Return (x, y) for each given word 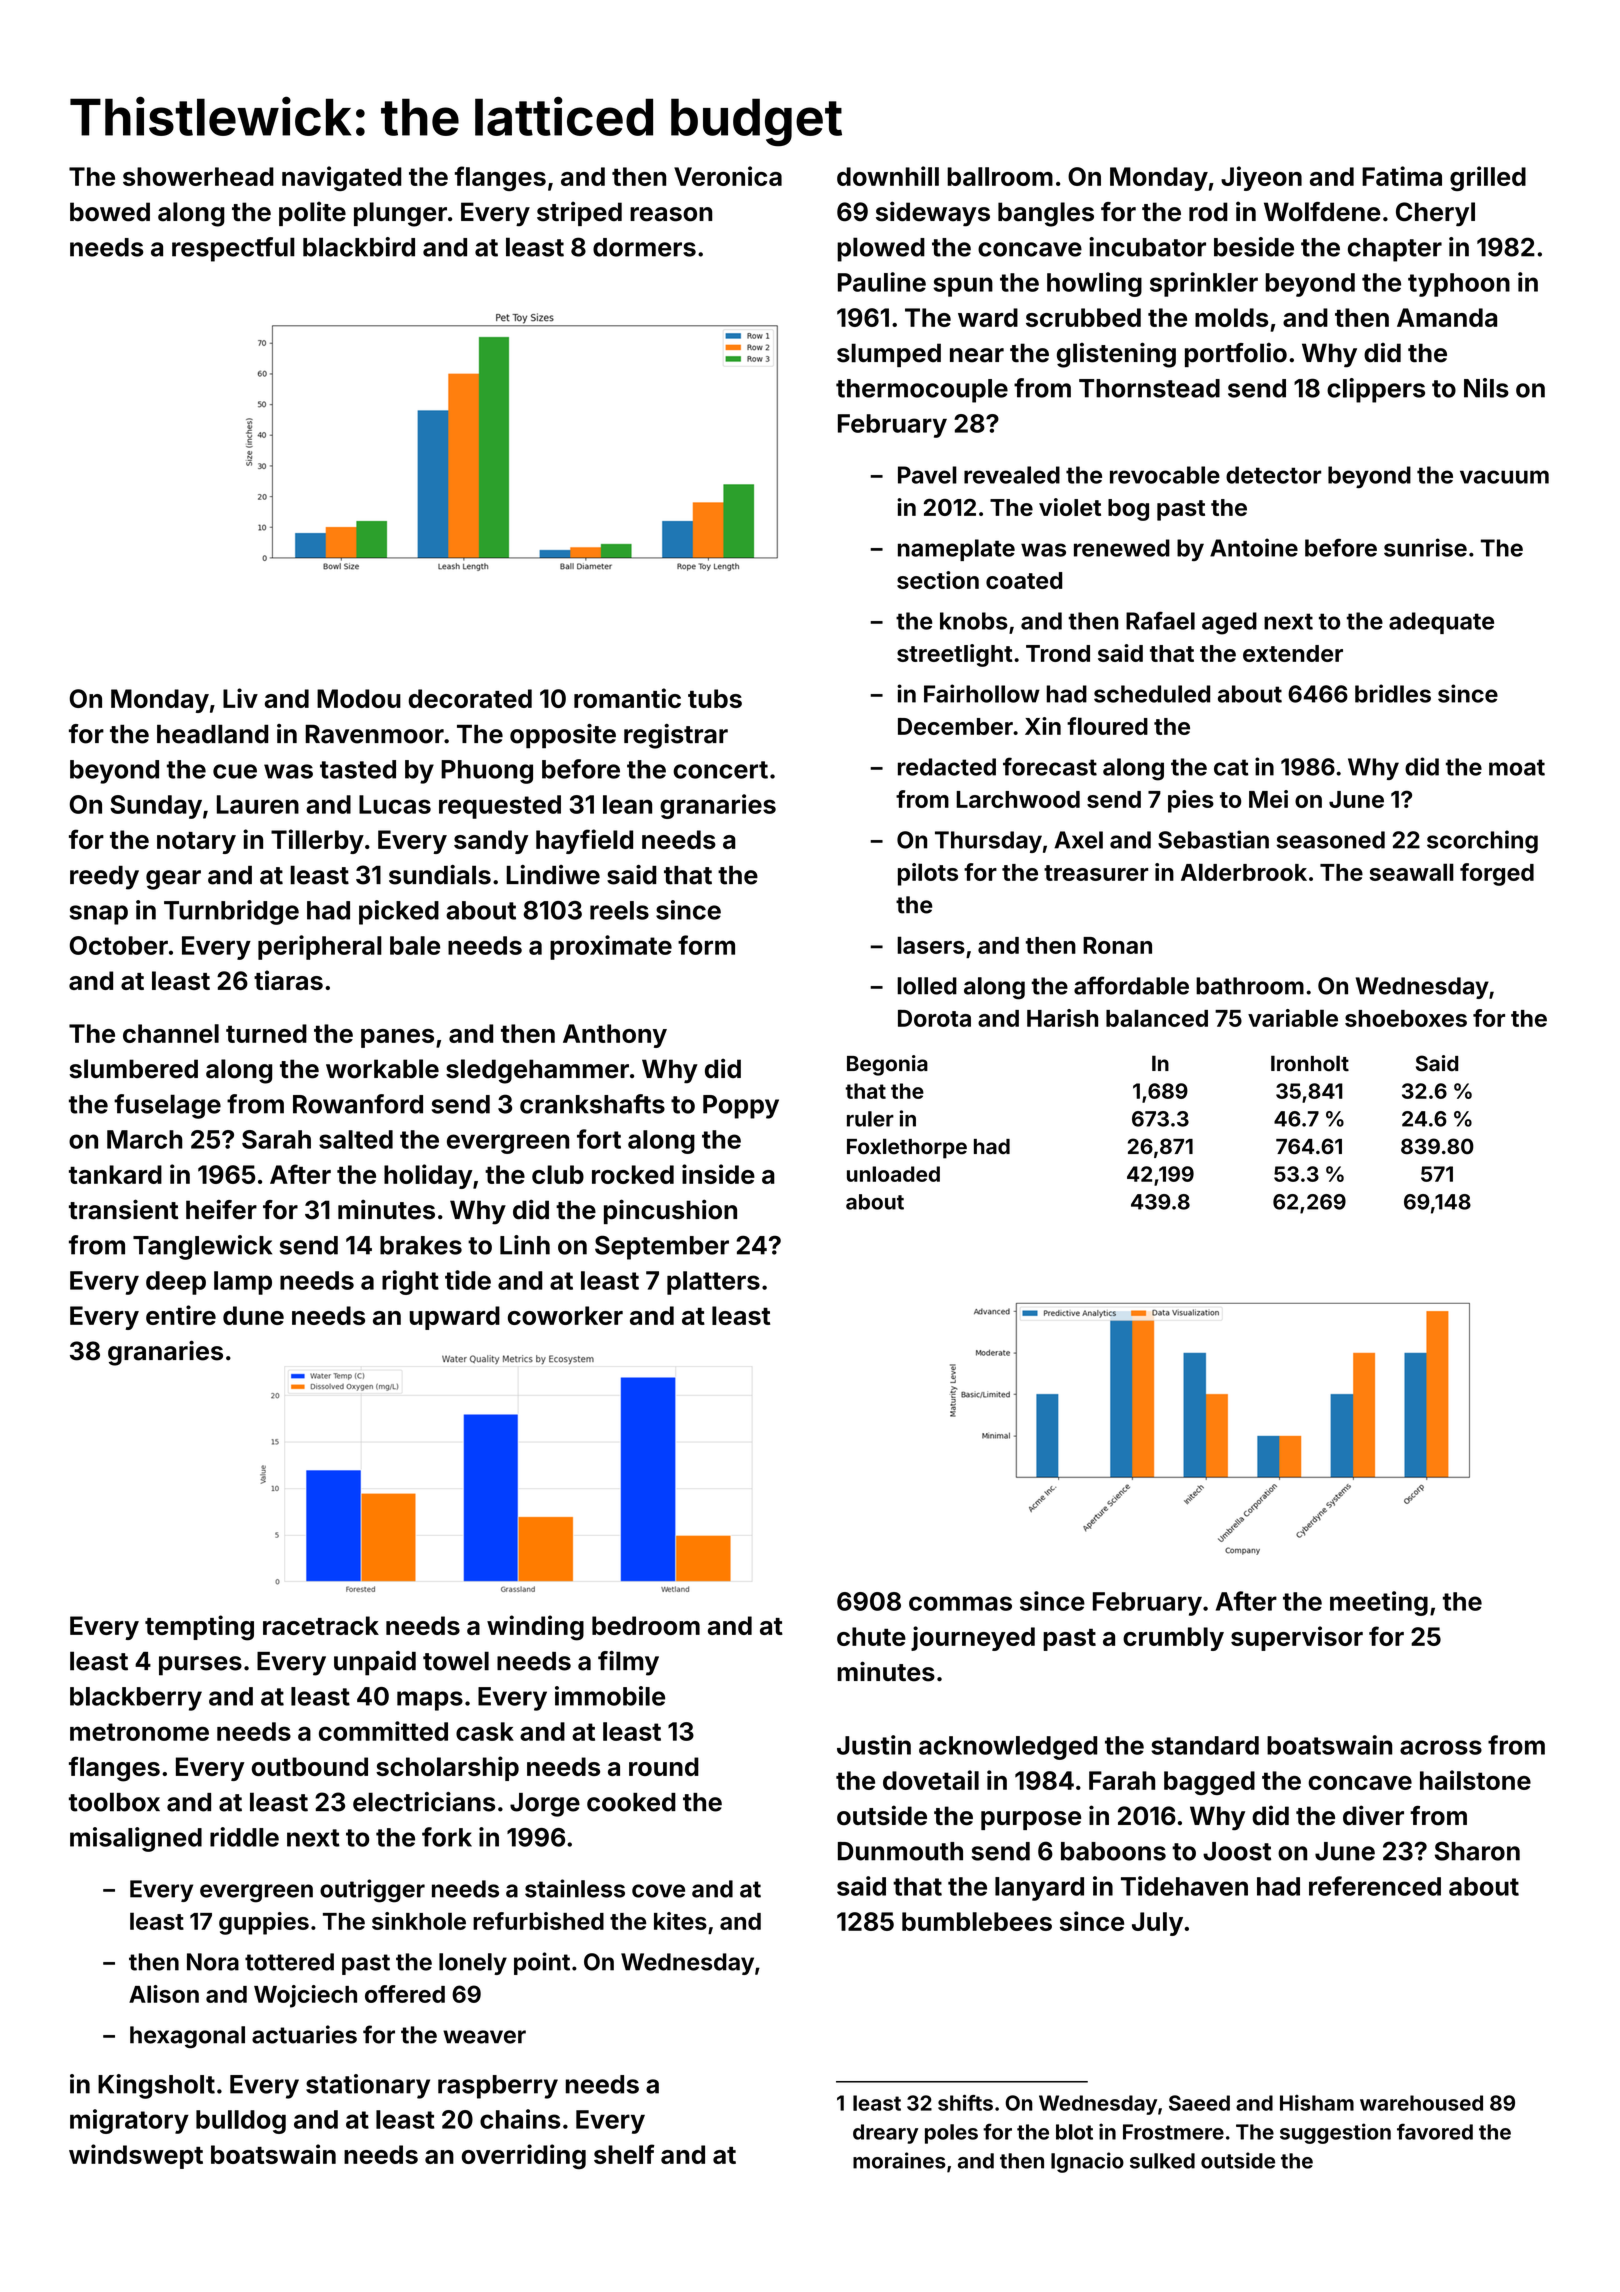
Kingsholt (156, 2086)
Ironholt (1310, 1063)
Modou (359, 698)
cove (658, 1891)
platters (713, 1283)
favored (1435, 2131)
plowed (881, 249)
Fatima (1402, 176)
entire (181, 1315)
